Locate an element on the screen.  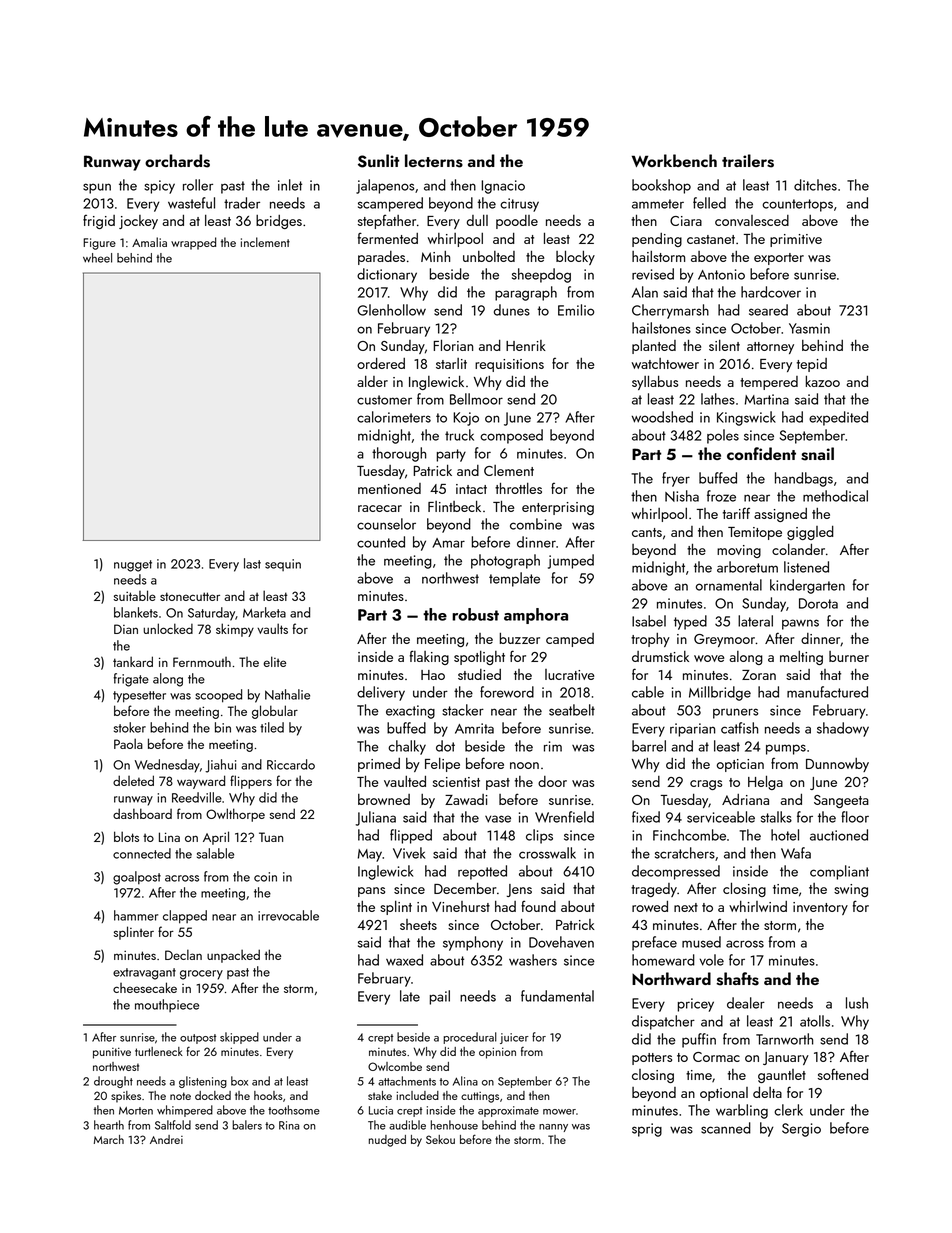
trailers is located at coordinates (748, 161).
